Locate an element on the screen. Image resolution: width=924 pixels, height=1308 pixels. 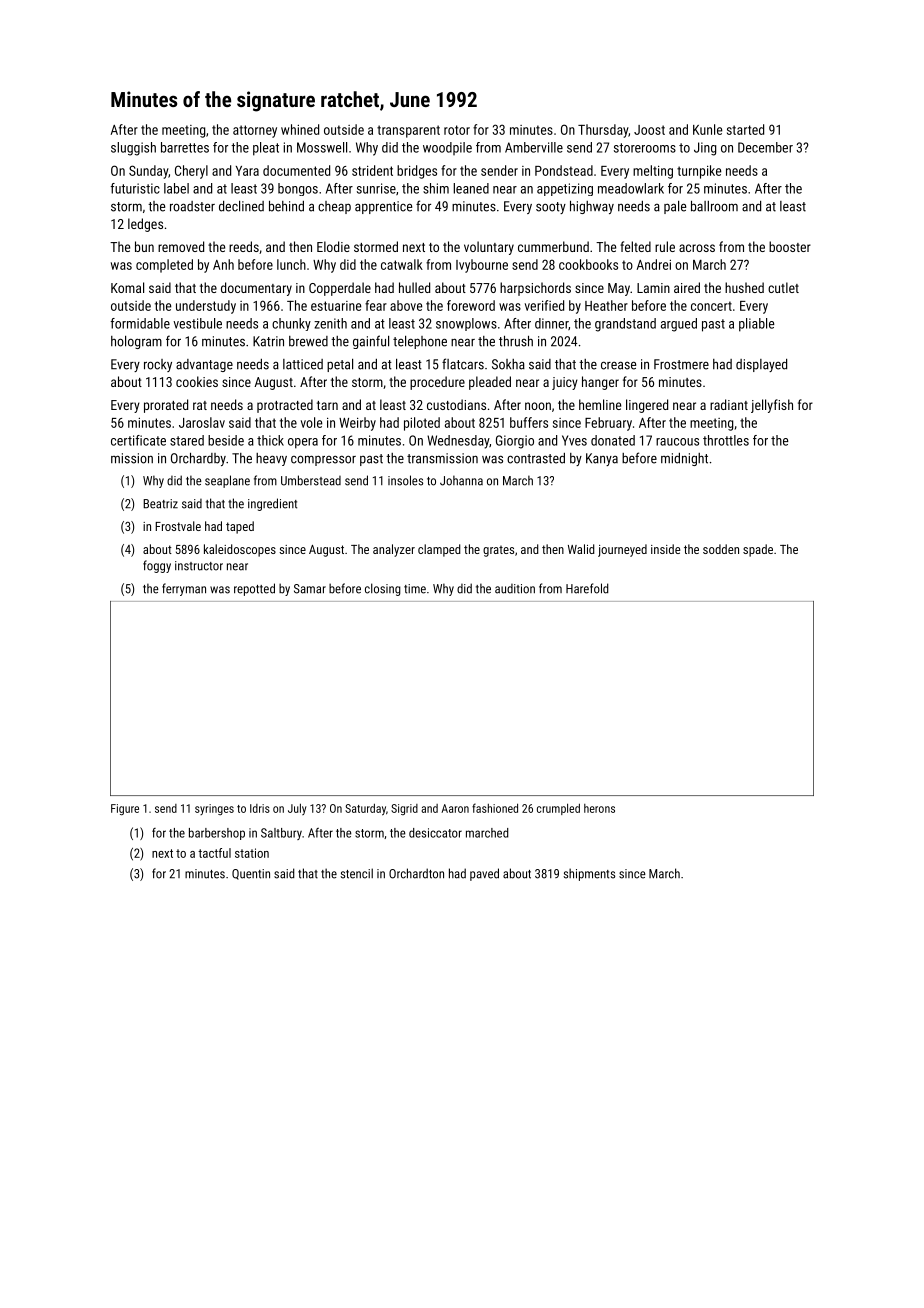
clamped is located at coordinates (439, 550).
